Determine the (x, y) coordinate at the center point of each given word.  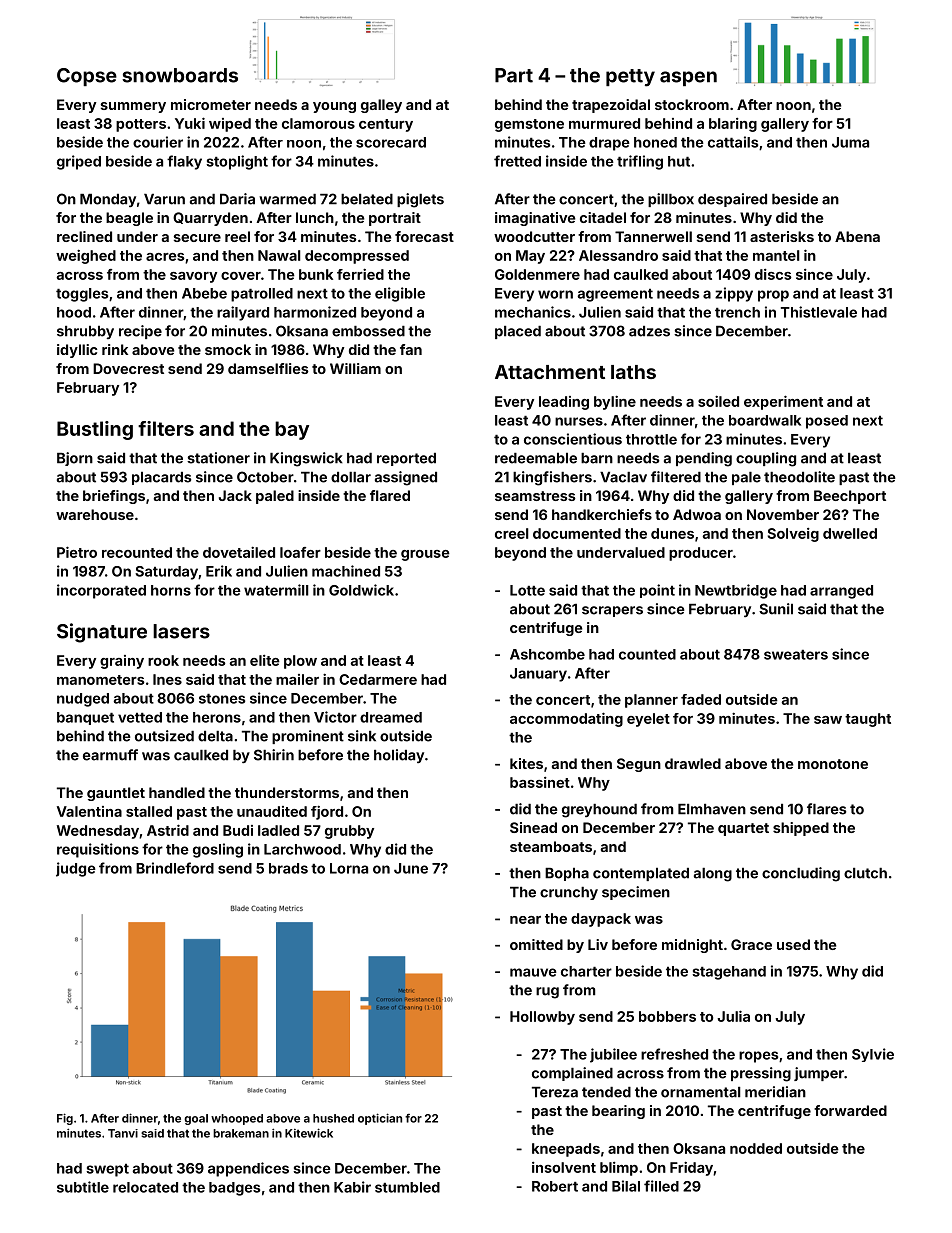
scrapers (612, 611)
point (657, 591)
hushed (333, 1118)
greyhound (599, 811)
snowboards (180, 75)
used (793, 944)
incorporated (101, 591)
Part (514, 75)
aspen (688, 78)
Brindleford (175, 868)
